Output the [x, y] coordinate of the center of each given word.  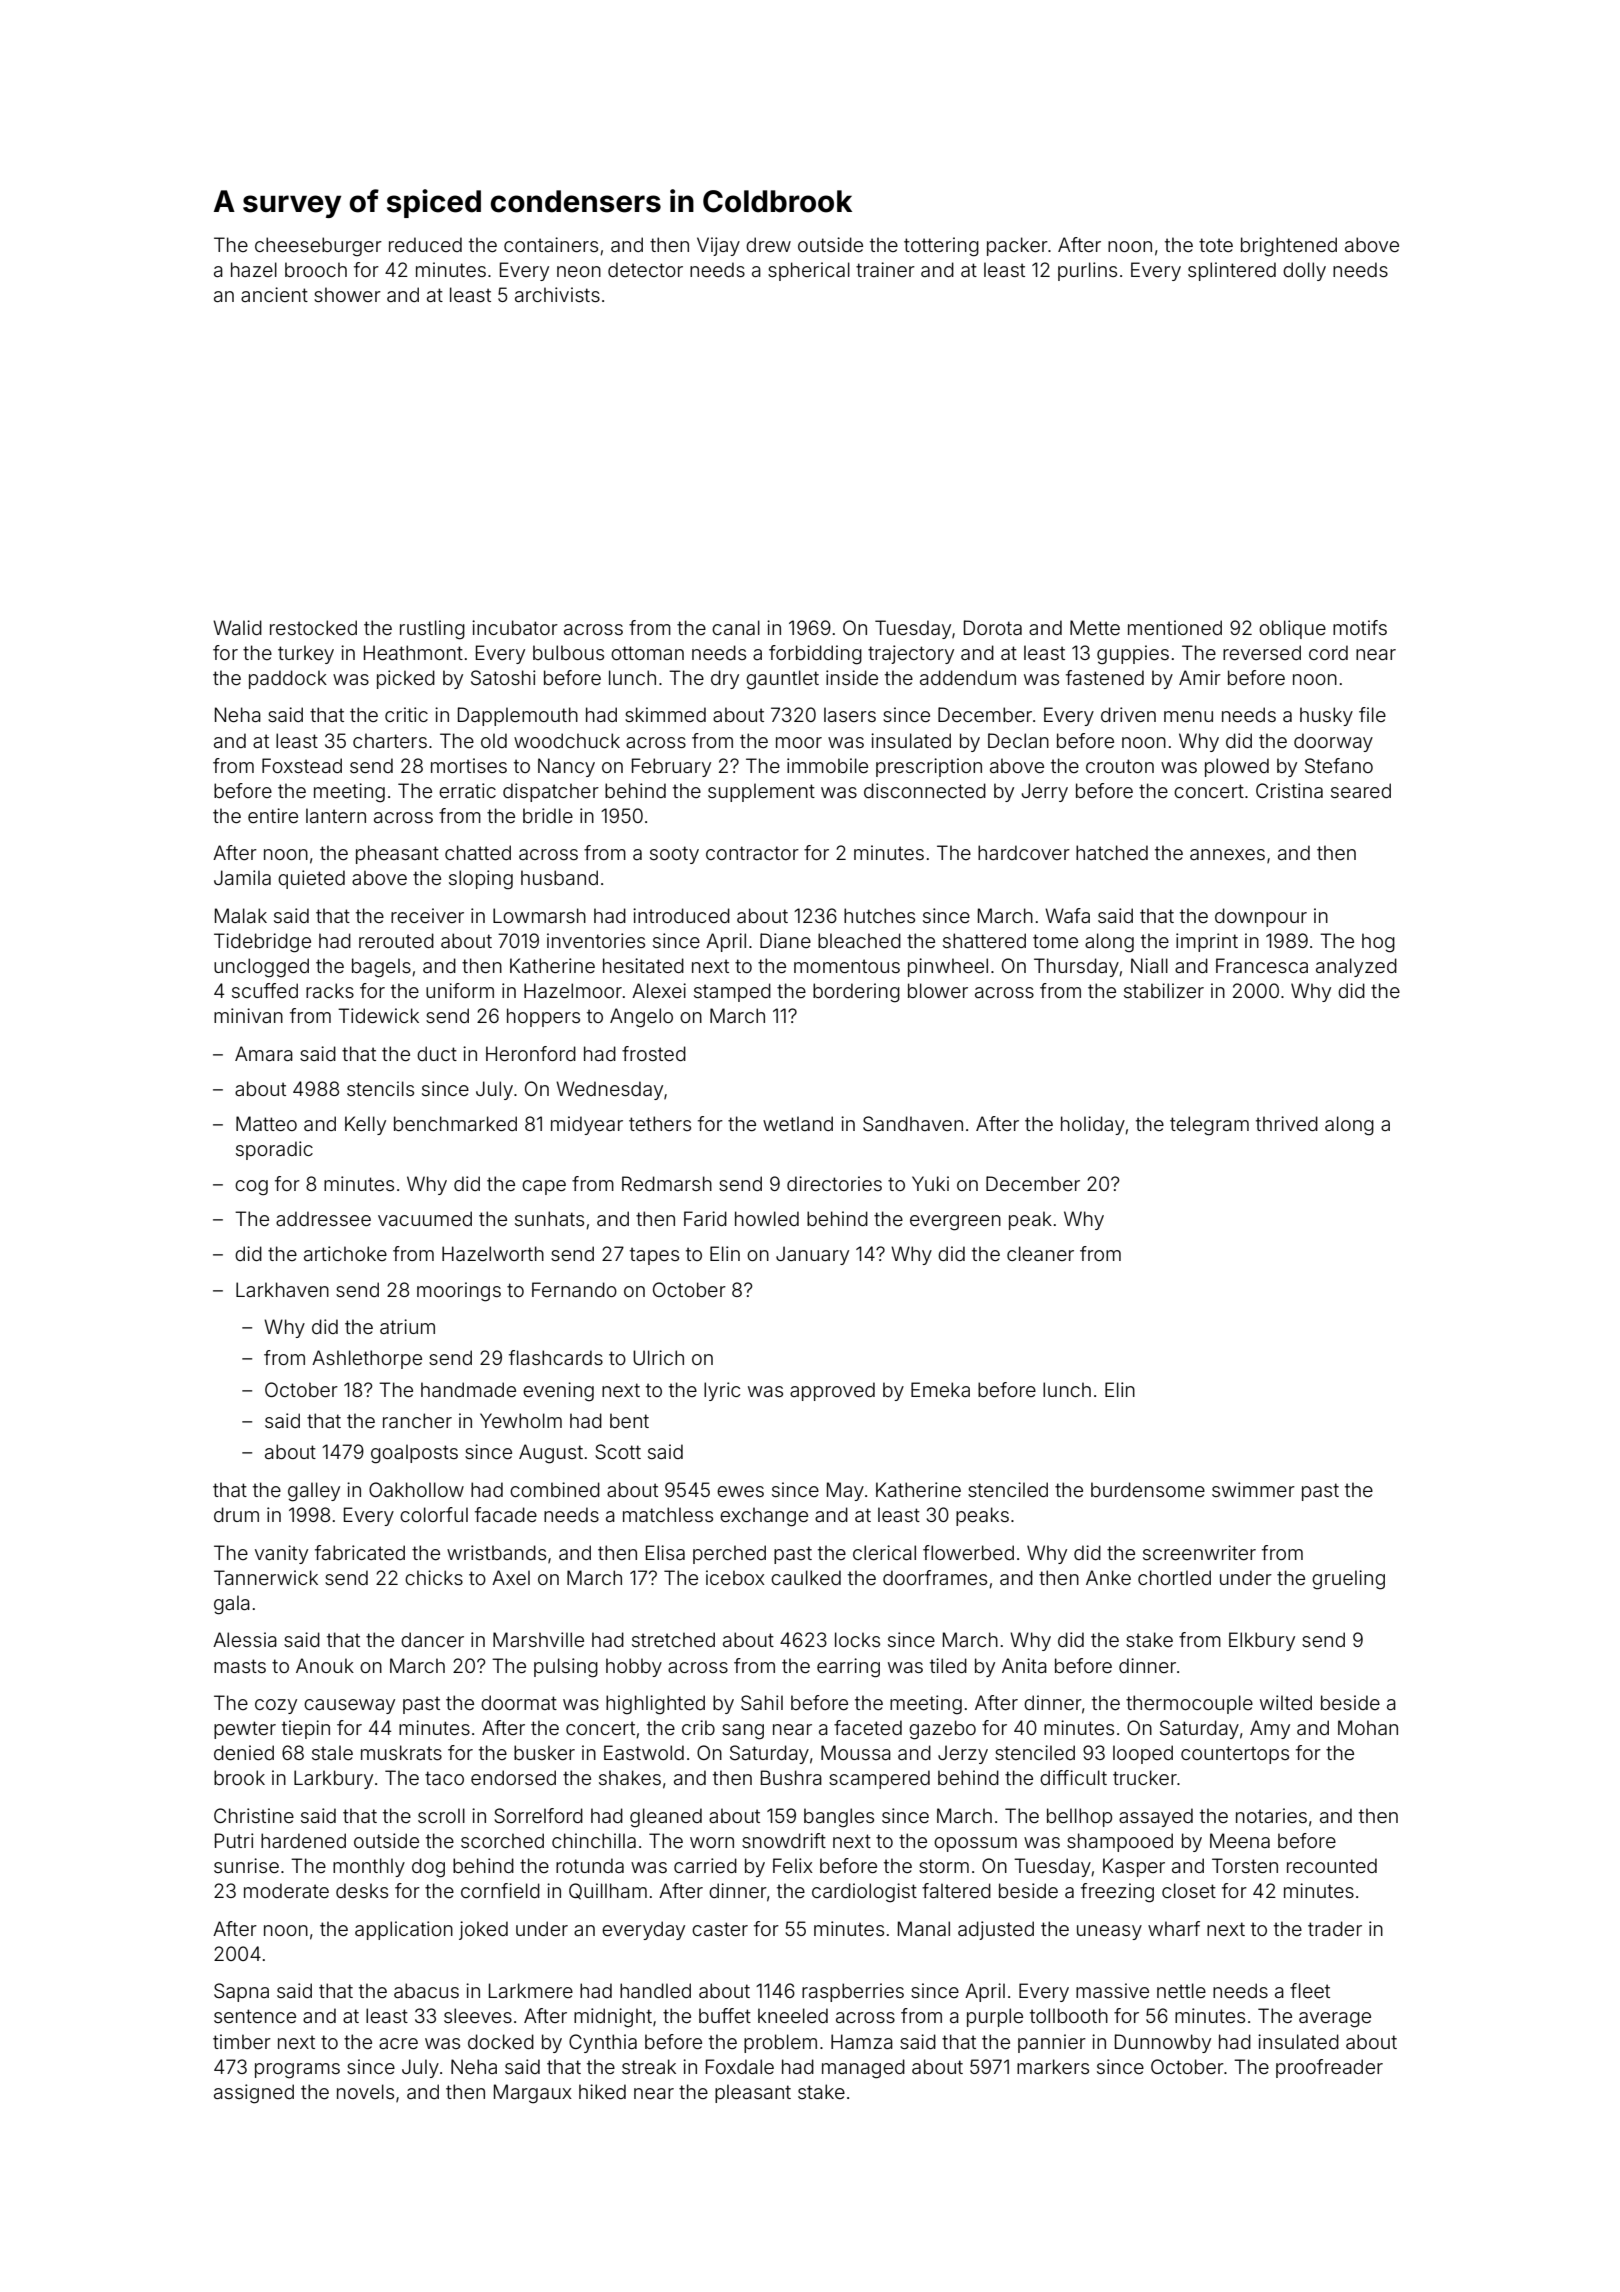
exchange [764, 1517]
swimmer [1253, 1489]
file [1372, 714]
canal [736, 627]
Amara [264, 1053]
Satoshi [503, 677]
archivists [557, 294]
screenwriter [1199, 1552]
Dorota [993, 627]
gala [232, 1605]
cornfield [500, 1890]
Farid [705, 1218]
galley [314, 1492]
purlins [1087, 271]
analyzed [1356, 967]
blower [938, 990]
